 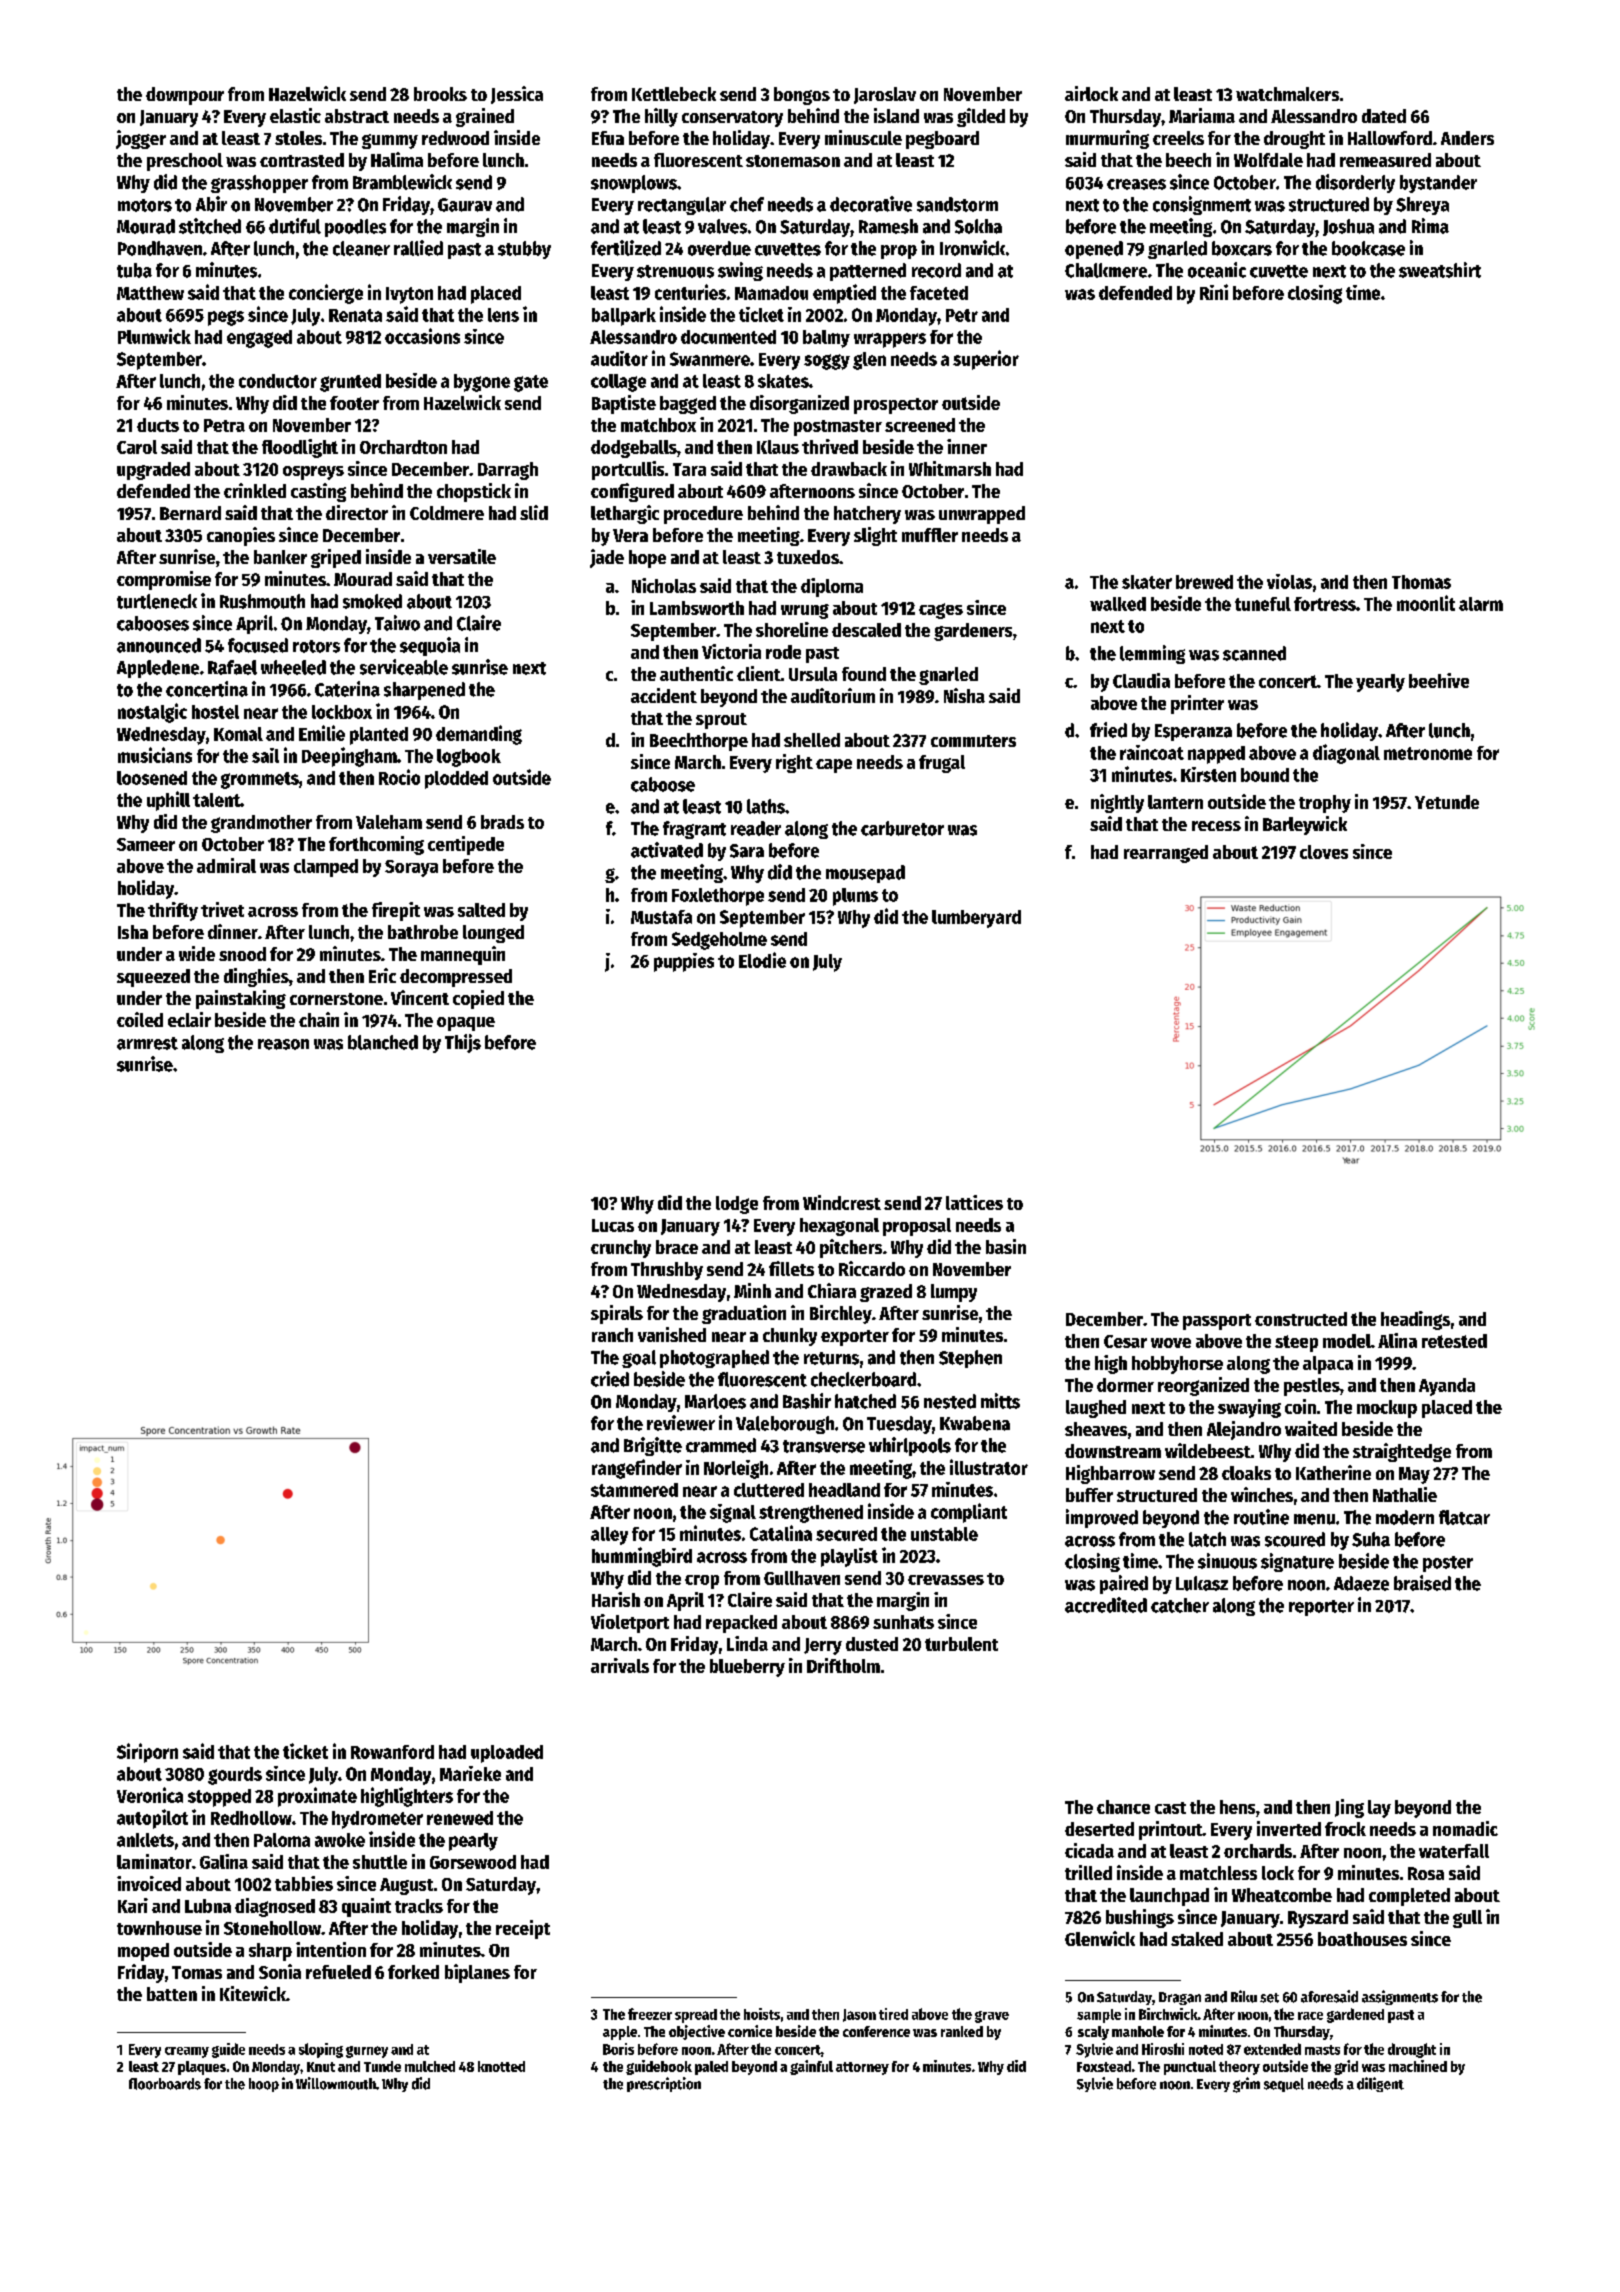 What do you see at coordinates (1180, 1605) in the page?
I see `catcher` at bounding box center [1180, 1605].
